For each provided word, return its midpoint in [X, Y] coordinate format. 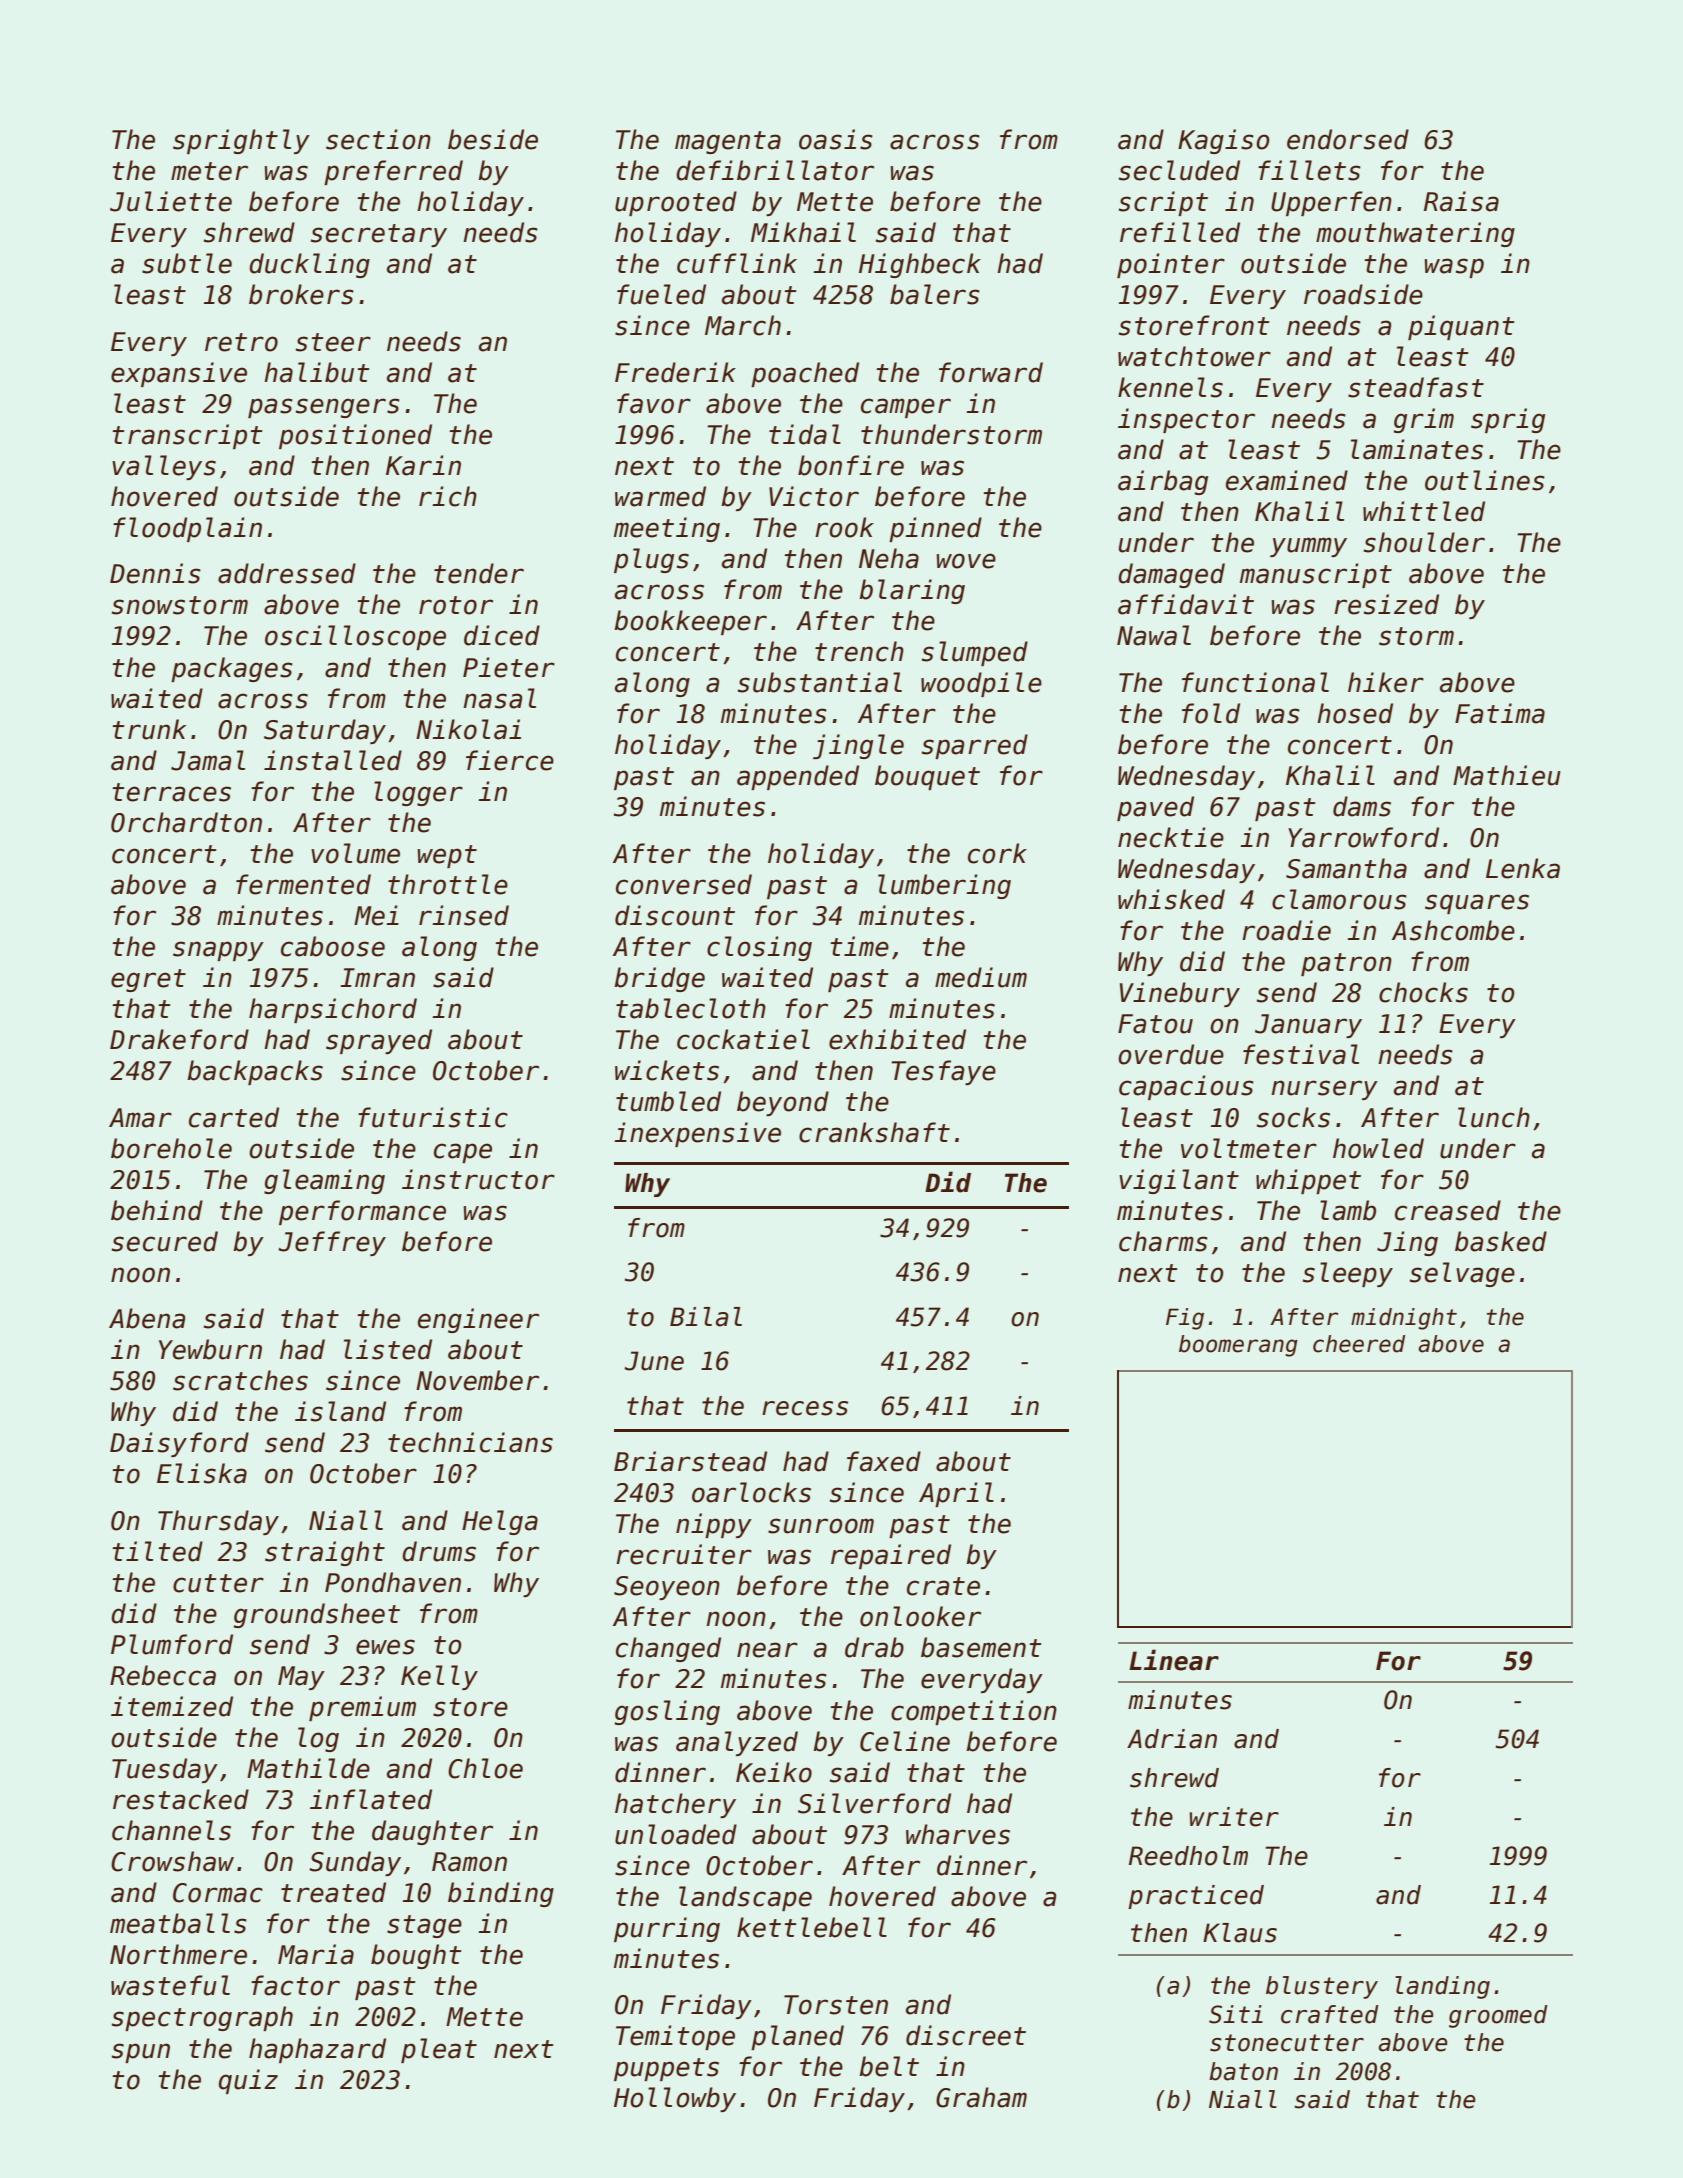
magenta [728, 142]
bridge [659, 979]
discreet [966, 2035]
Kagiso [1224, 141]
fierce [510, 760]
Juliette [171, 201]
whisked [1171, 899]
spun [141, 2053]
